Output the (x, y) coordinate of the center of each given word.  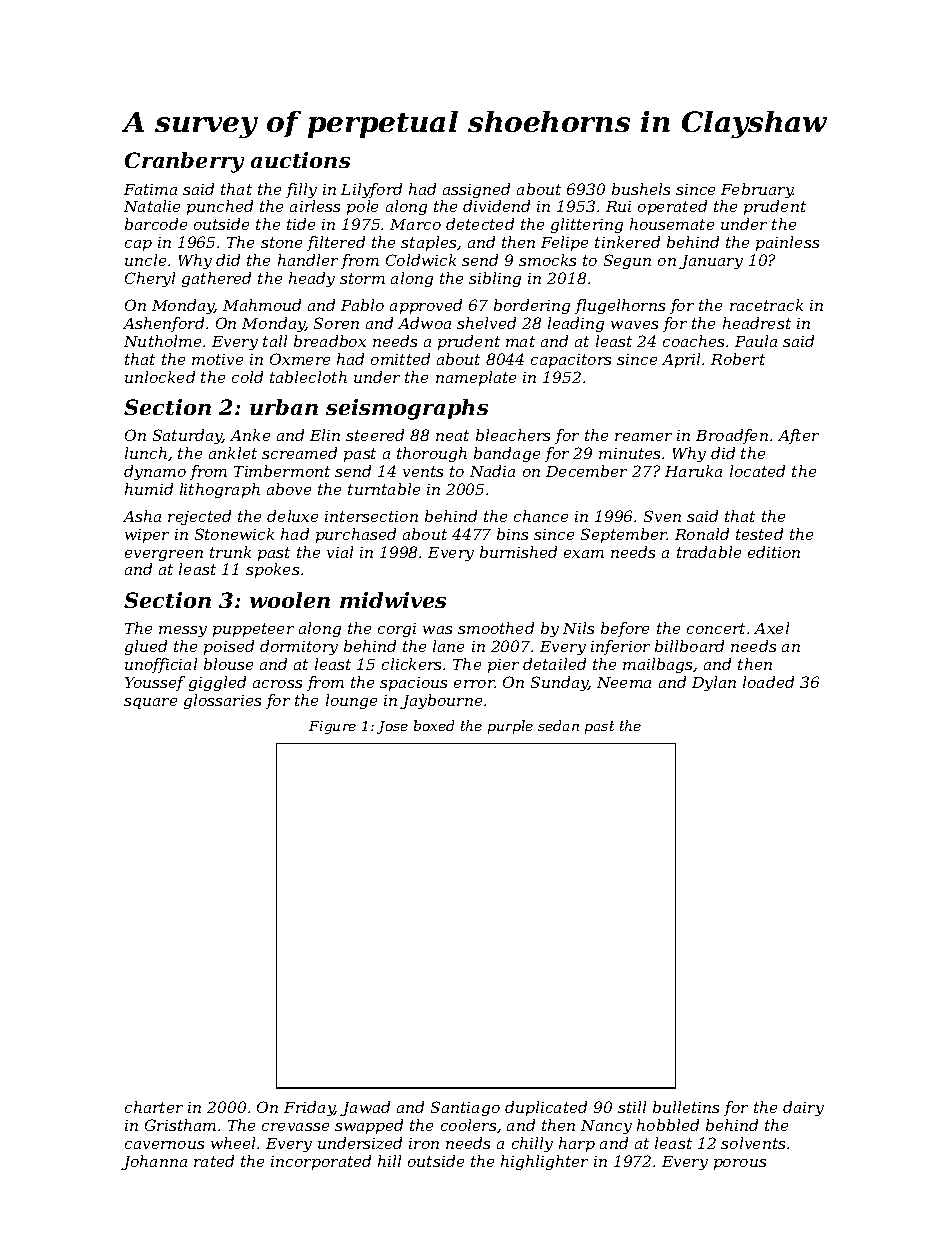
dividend (496, 206)
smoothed (496, 628)
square (150, 703)
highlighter (544, 1162)
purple (510, 727)
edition (774, 552)
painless (787, 243)
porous (740, 1164)
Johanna (154, 1162)
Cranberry (184, 162)
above (289, 489)
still (632, 1107)
